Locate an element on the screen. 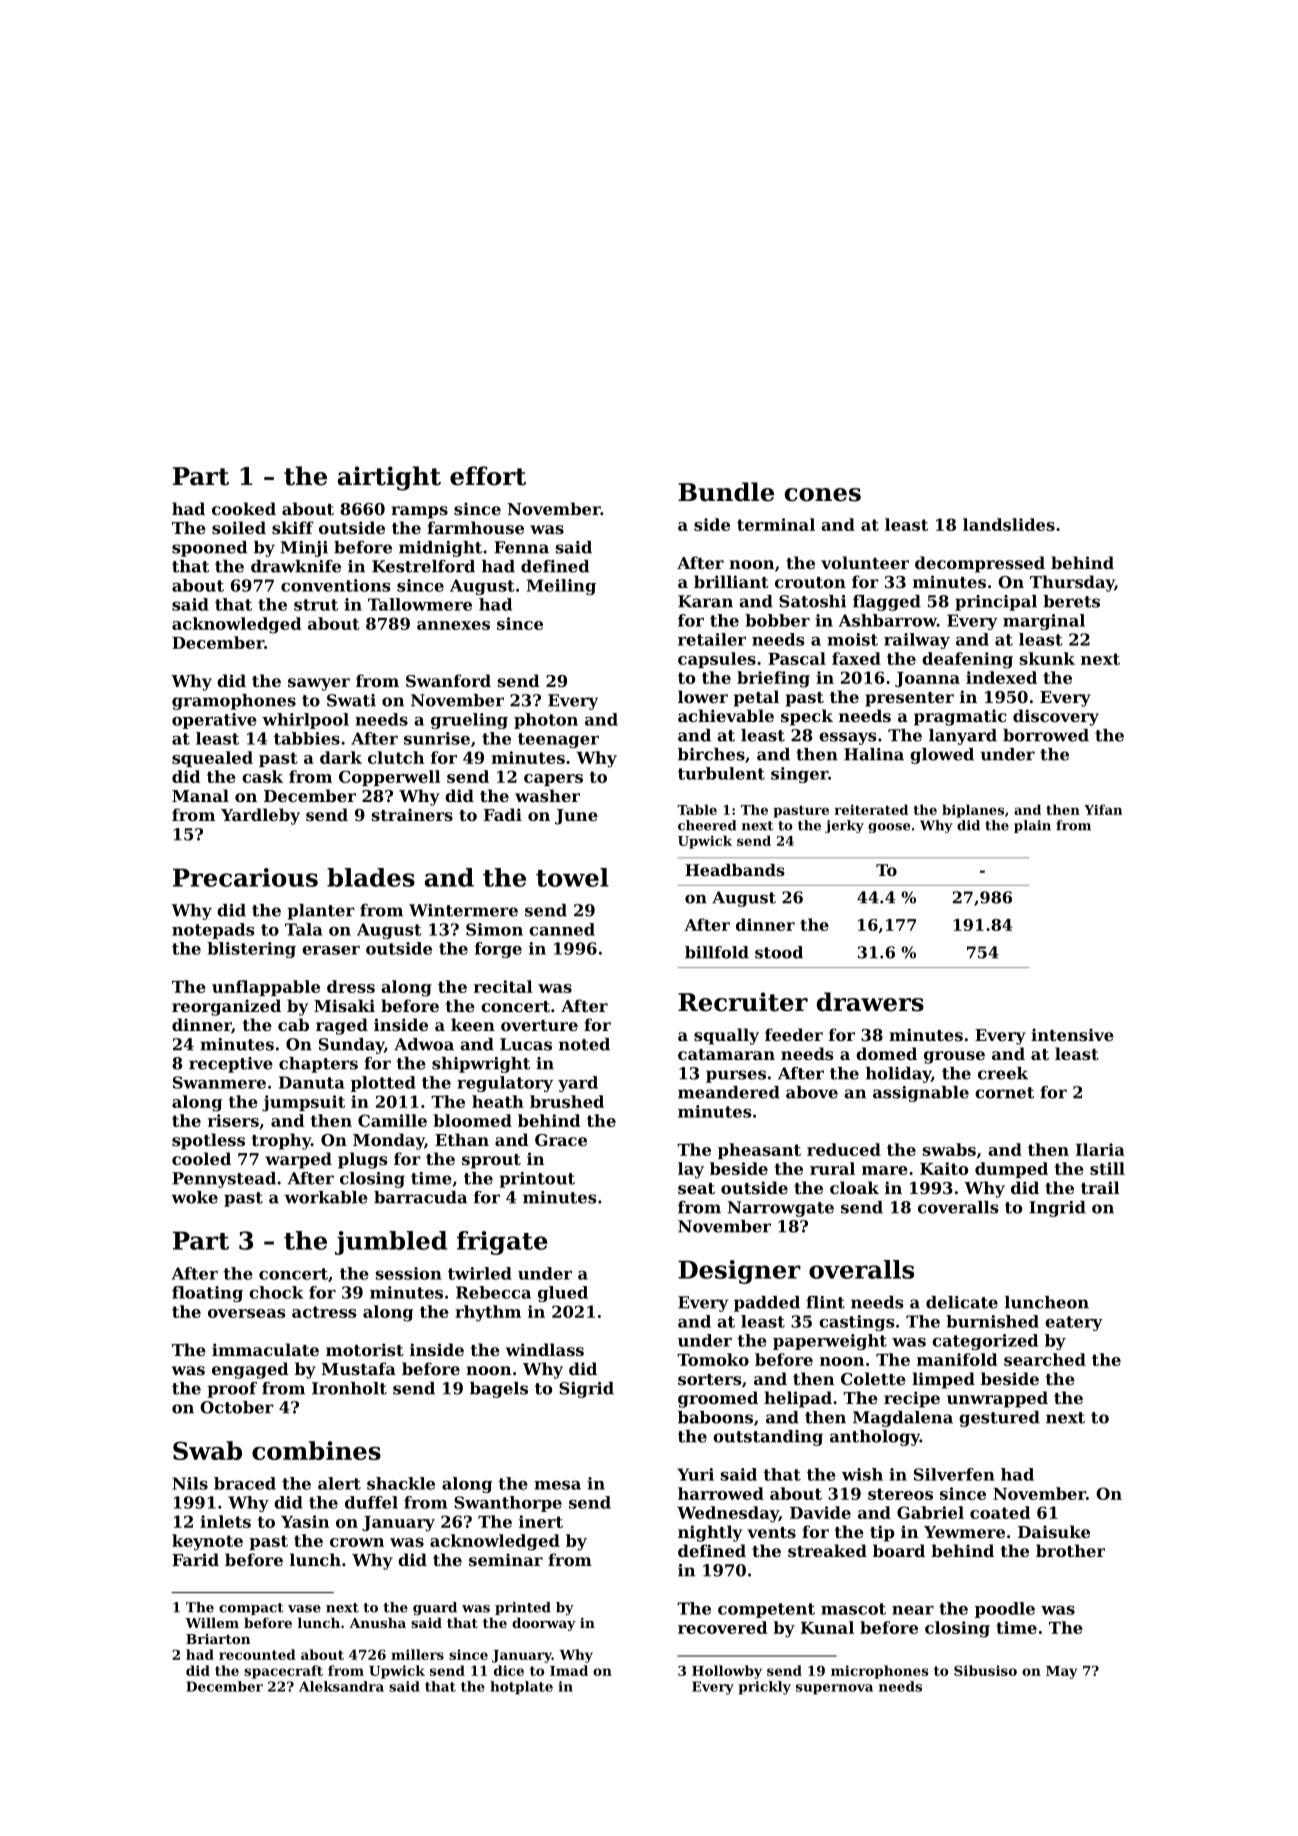  stood is located at coordinates (779, 952).
